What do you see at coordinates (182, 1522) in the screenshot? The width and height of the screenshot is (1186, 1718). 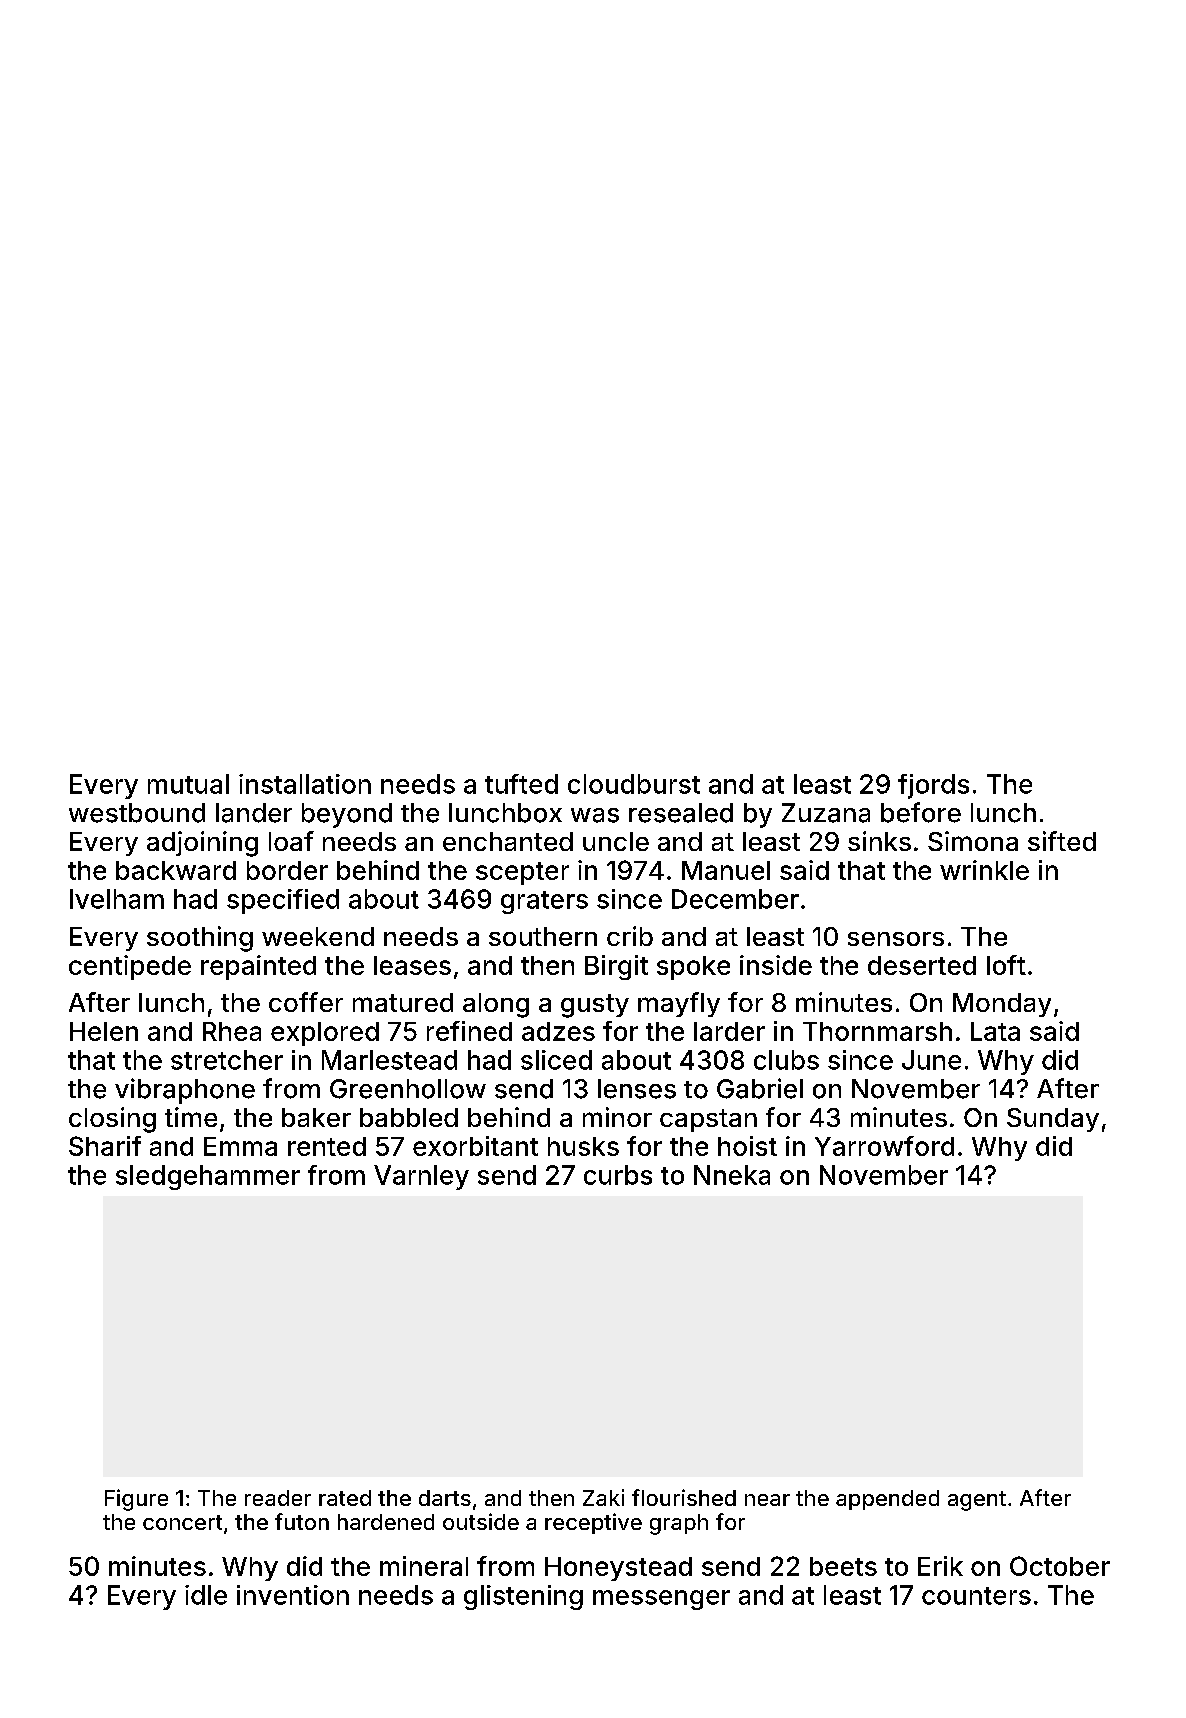 I see `concert` at bounding box center [182, 1522].
